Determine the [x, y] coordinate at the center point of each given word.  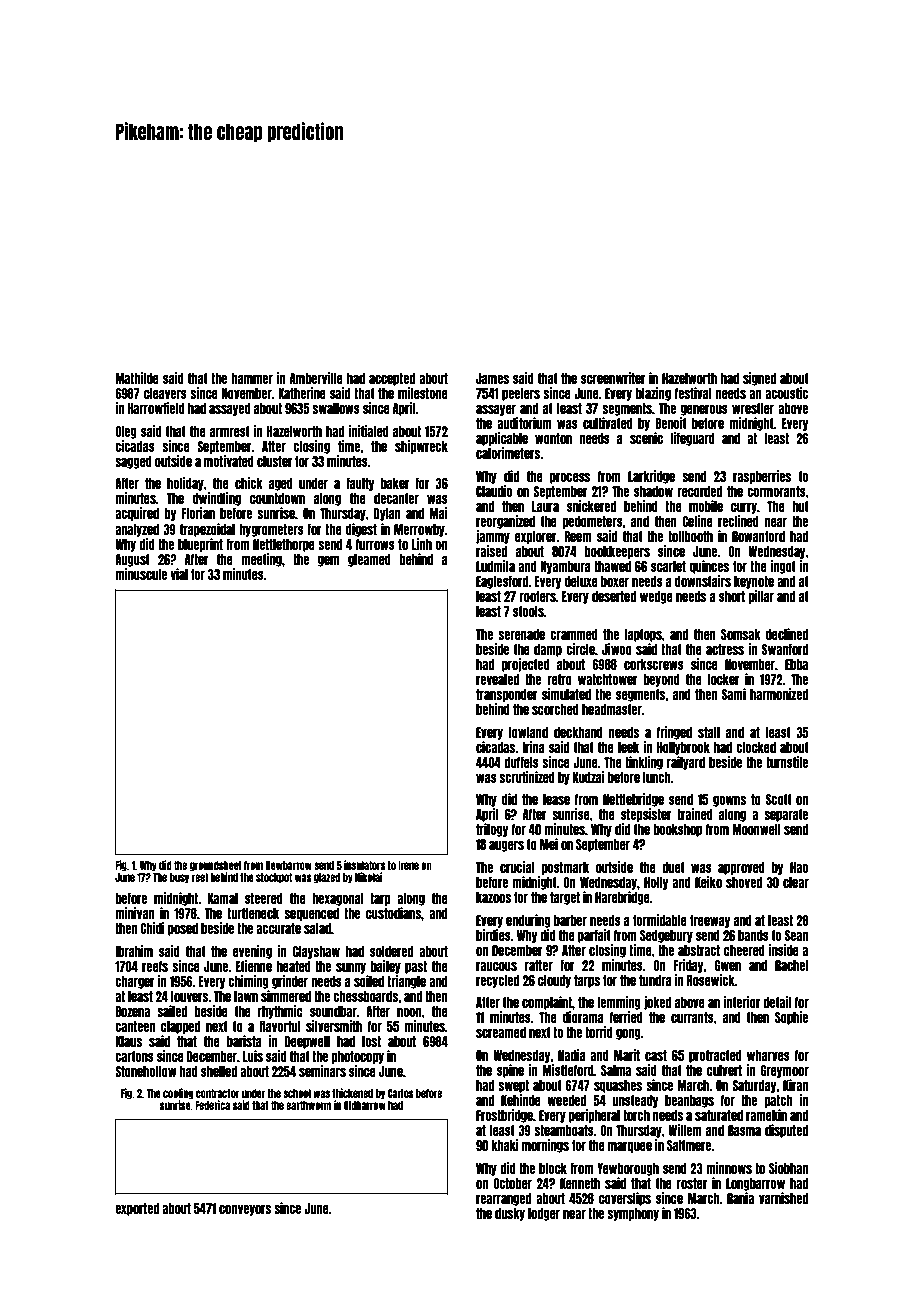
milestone [423, 393]
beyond [661, 680]
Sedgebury [666, 936]
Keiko [708, 882]
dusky [510, 1214]
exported [137, 1209]
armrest [230, 431]
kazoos [493, 897]
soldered [391, 951]
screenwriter [613, 378]
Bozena [132, 1011]
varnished [783, 1198]
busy [179, 878]
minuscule [141, 574]
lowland [528, 732]
